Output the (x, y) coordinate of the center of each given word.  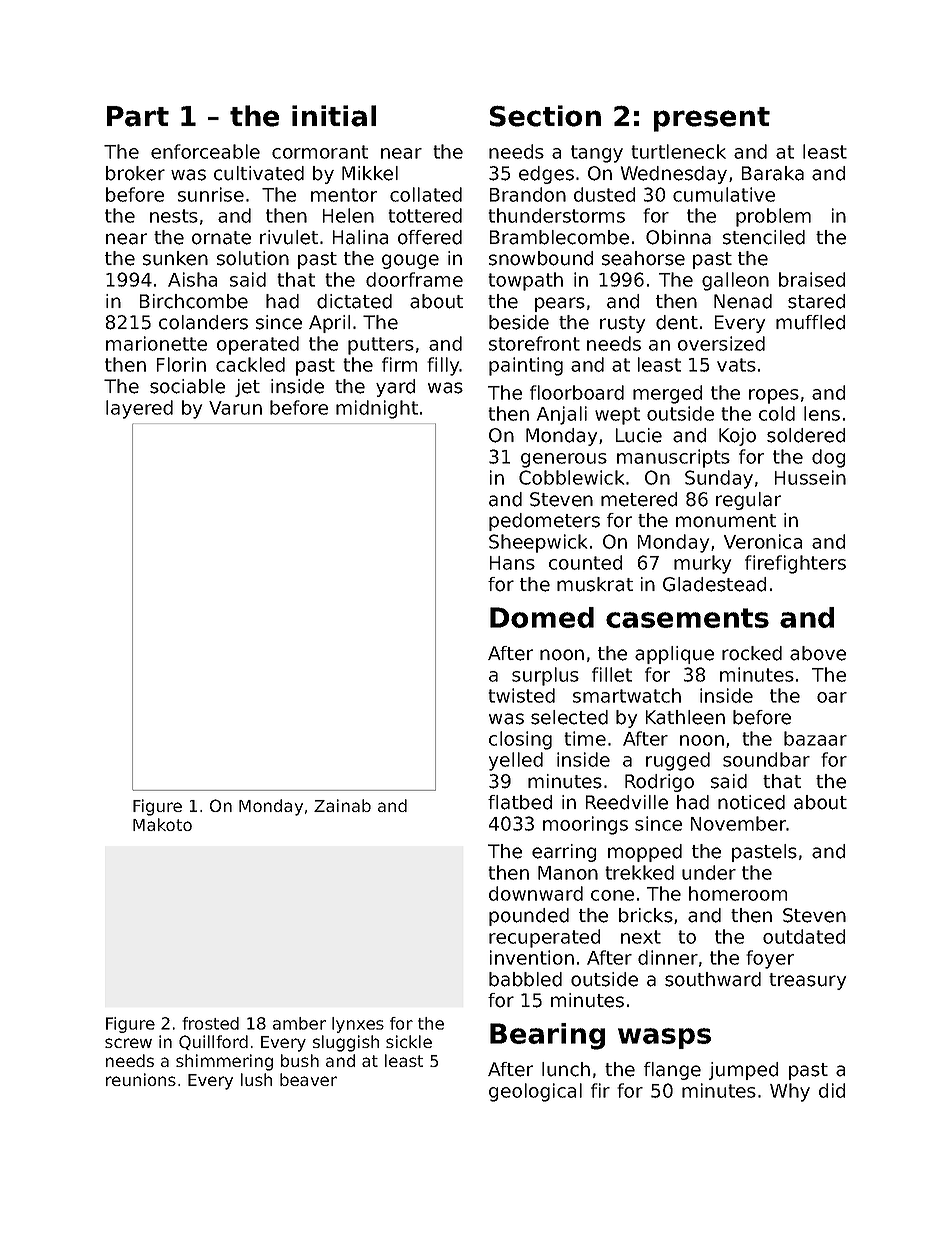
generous (564, 460)
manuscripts (673, 458)
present (712, 119)
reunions (141, 1079)
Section (545, 116)
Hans (512, 563)
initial (334, 116)
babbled (525, 979)
